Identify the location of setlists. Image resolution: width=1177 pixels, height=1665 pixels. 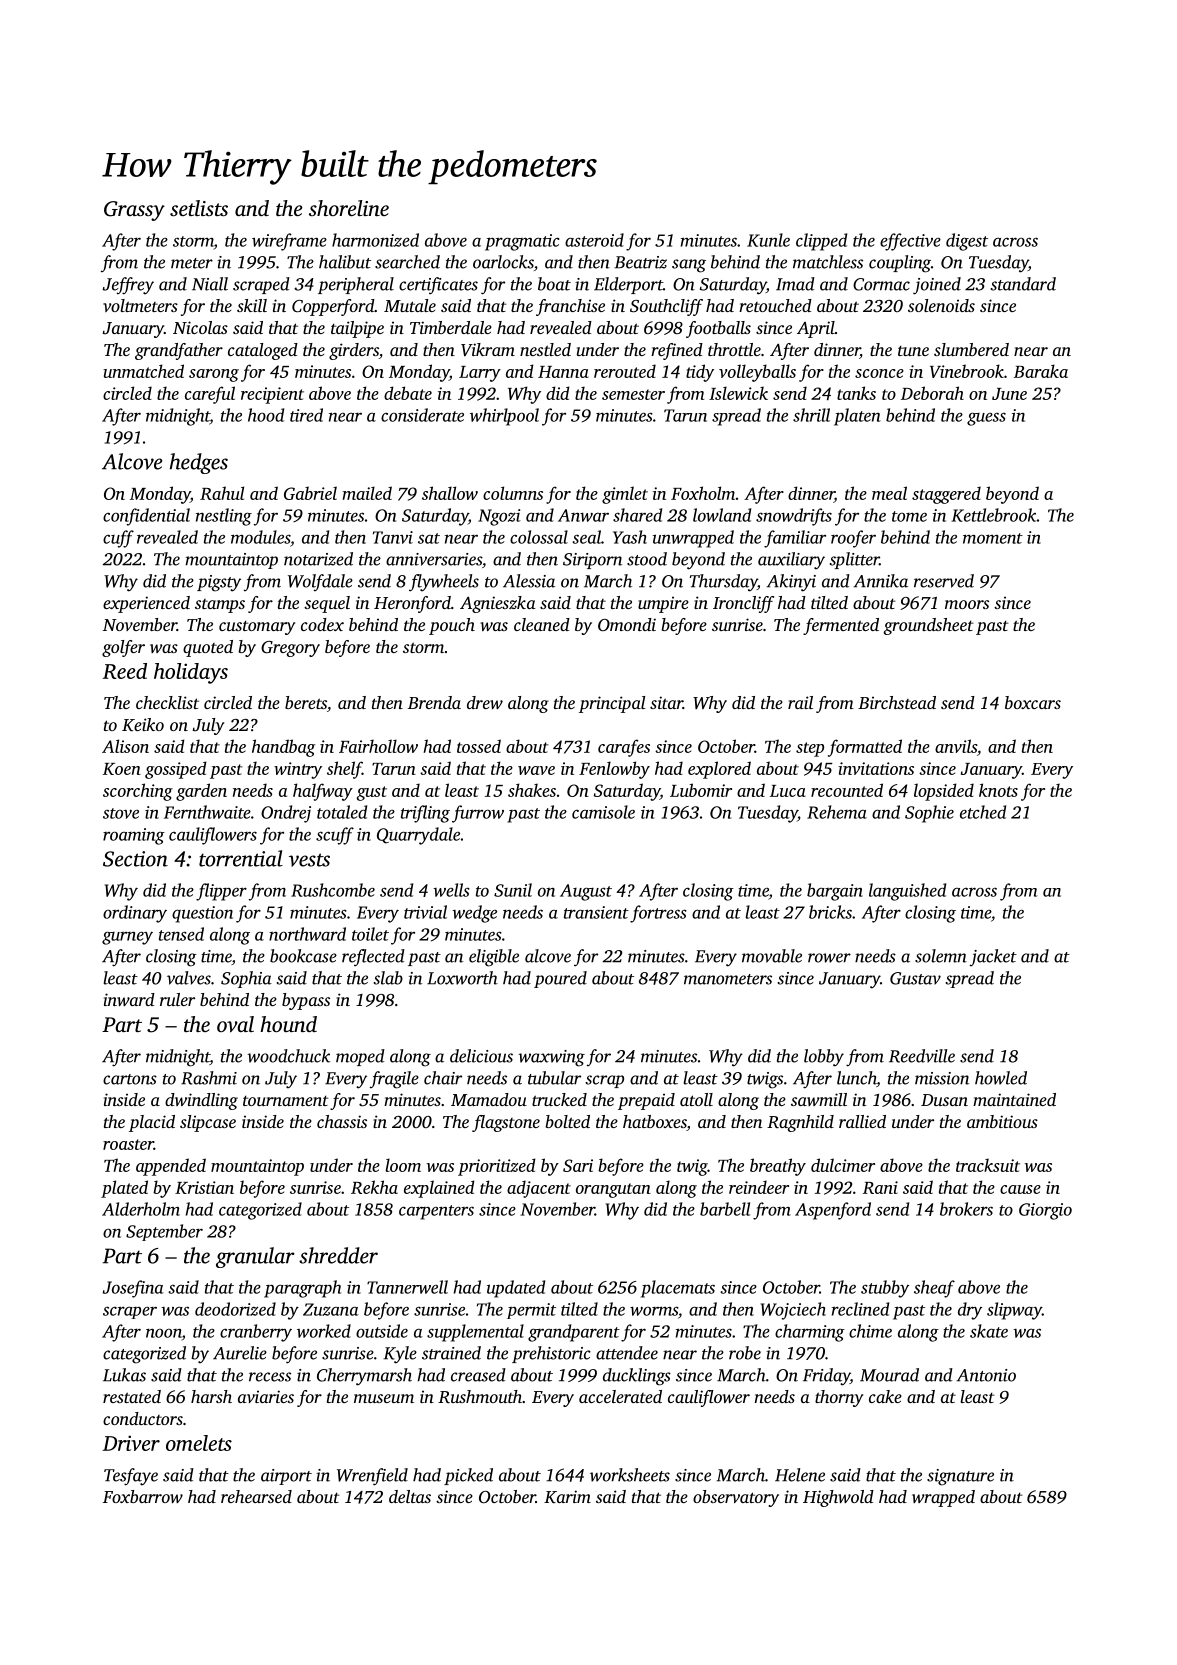
(199, 208).
